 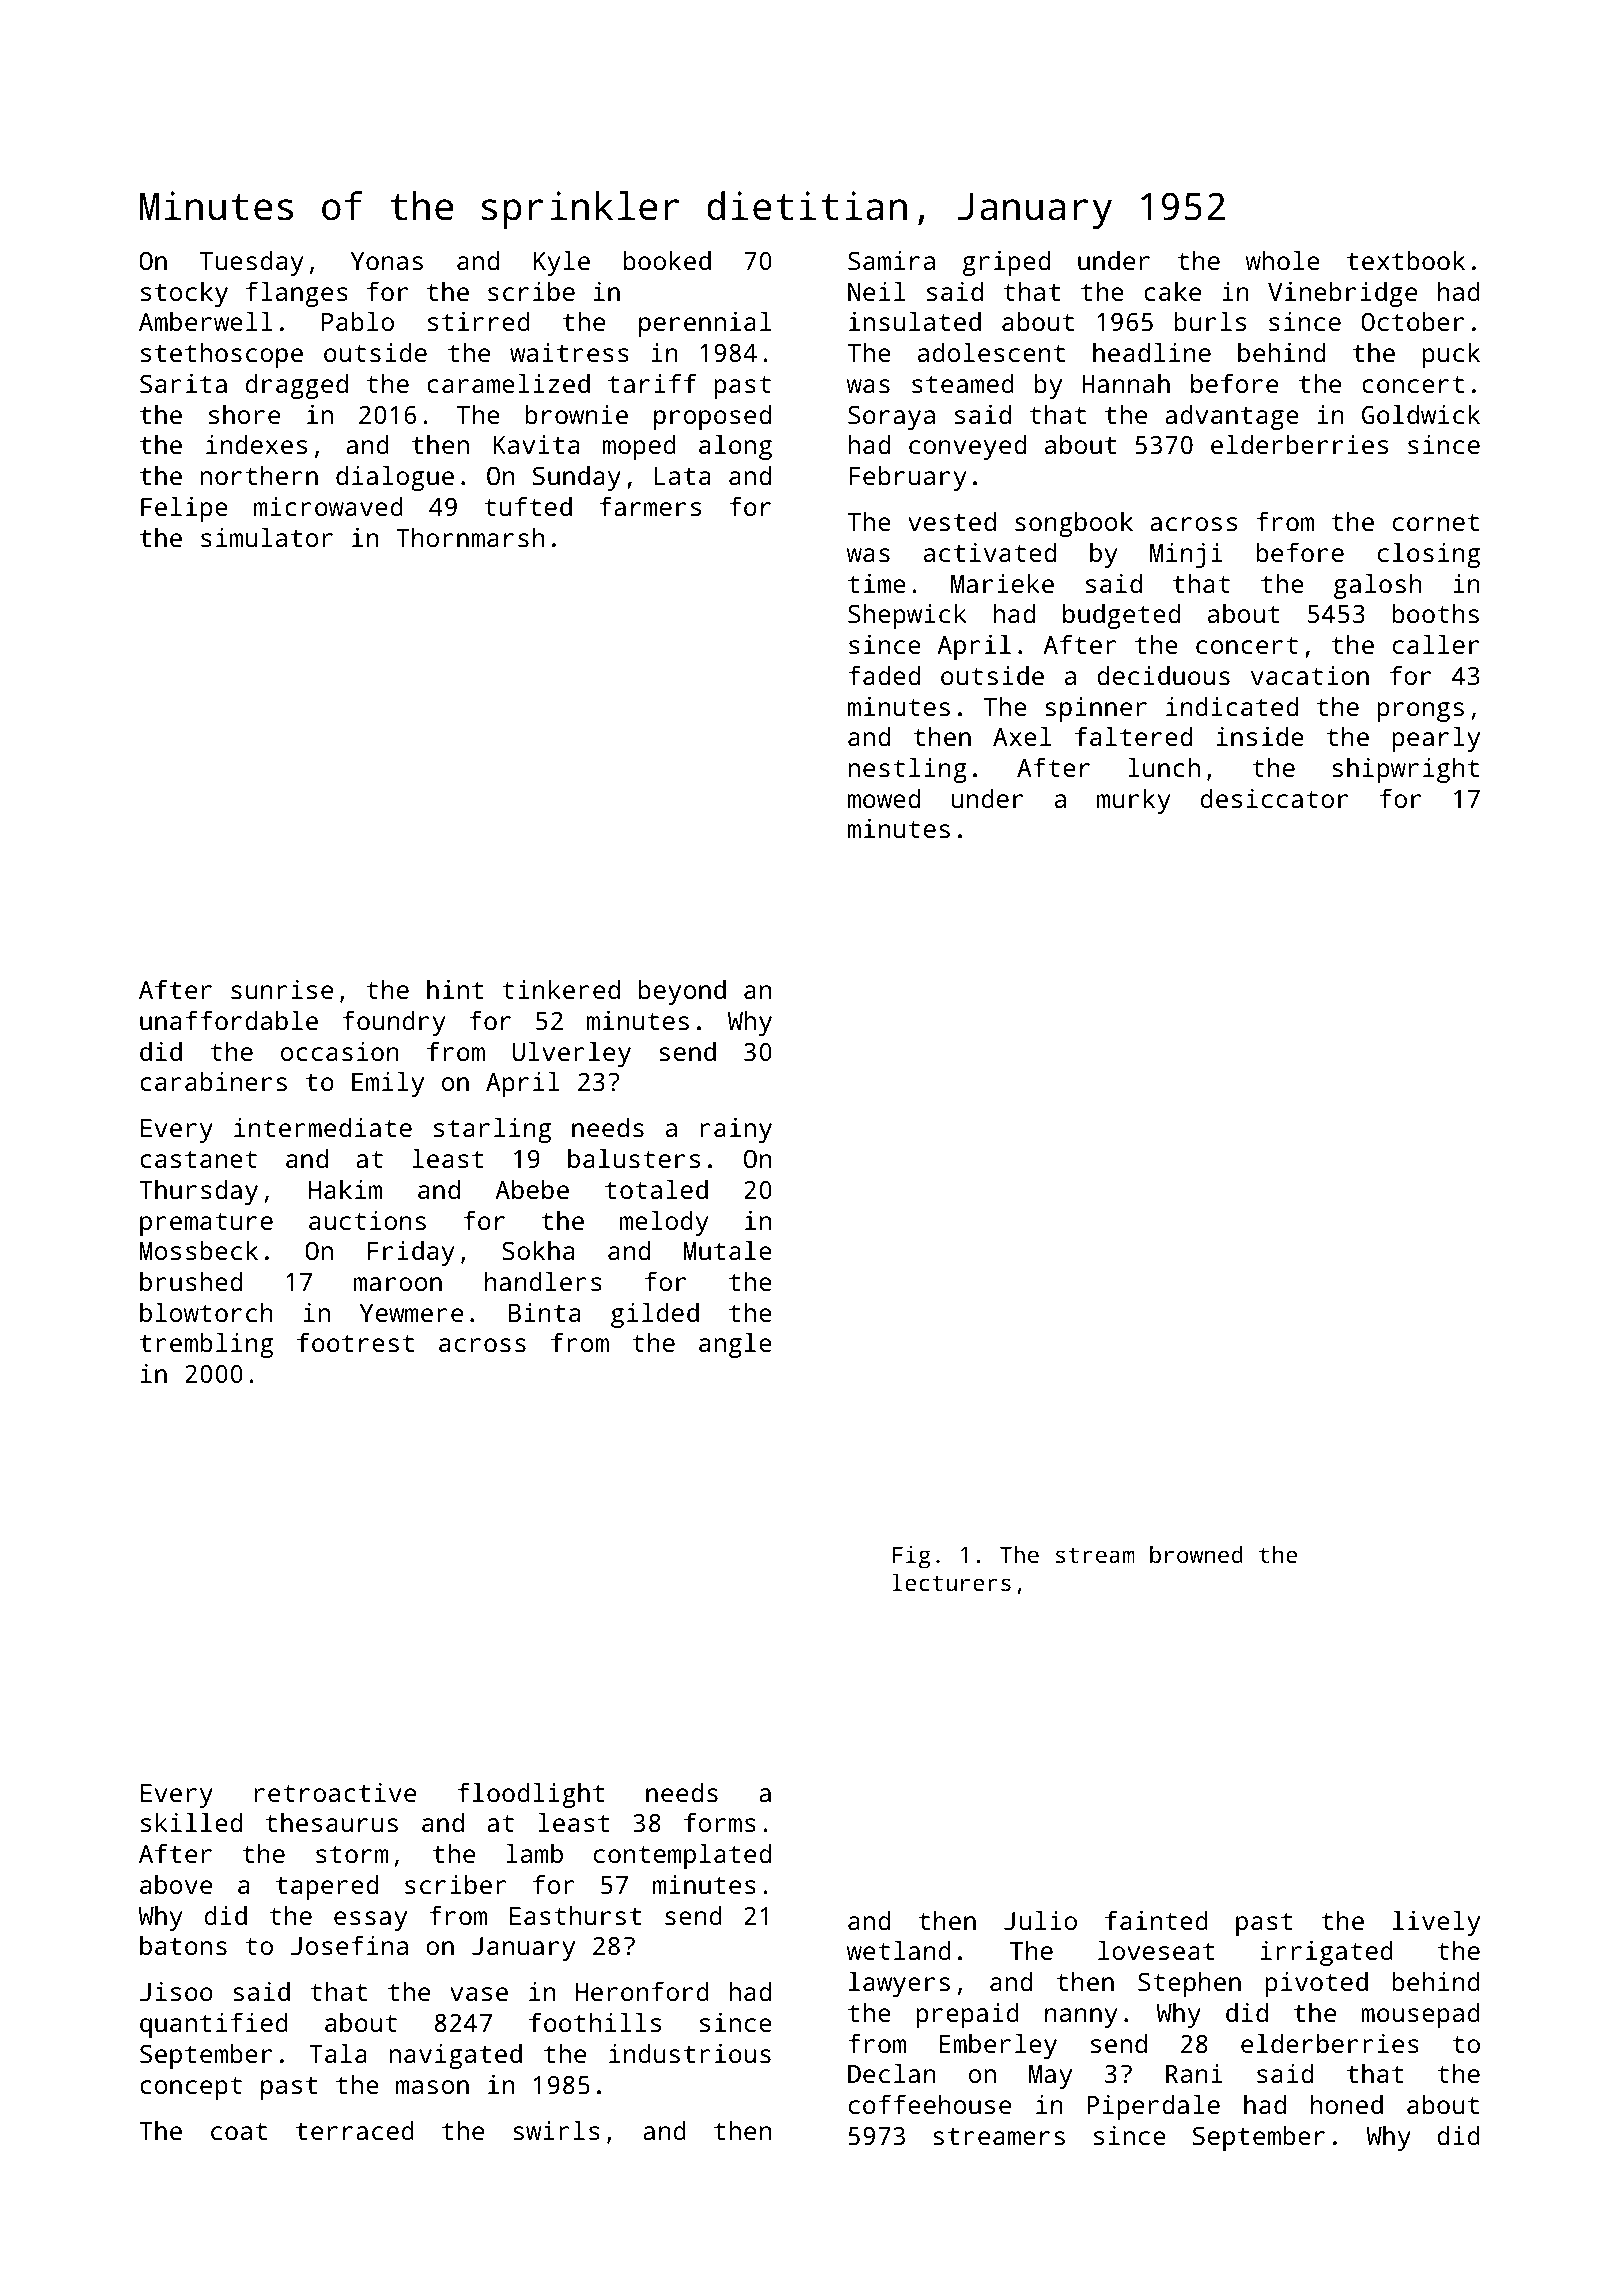 What do you see at coordinates (328, 506) in the document?
I see `microwaved` at bounding box center [328, 506].
